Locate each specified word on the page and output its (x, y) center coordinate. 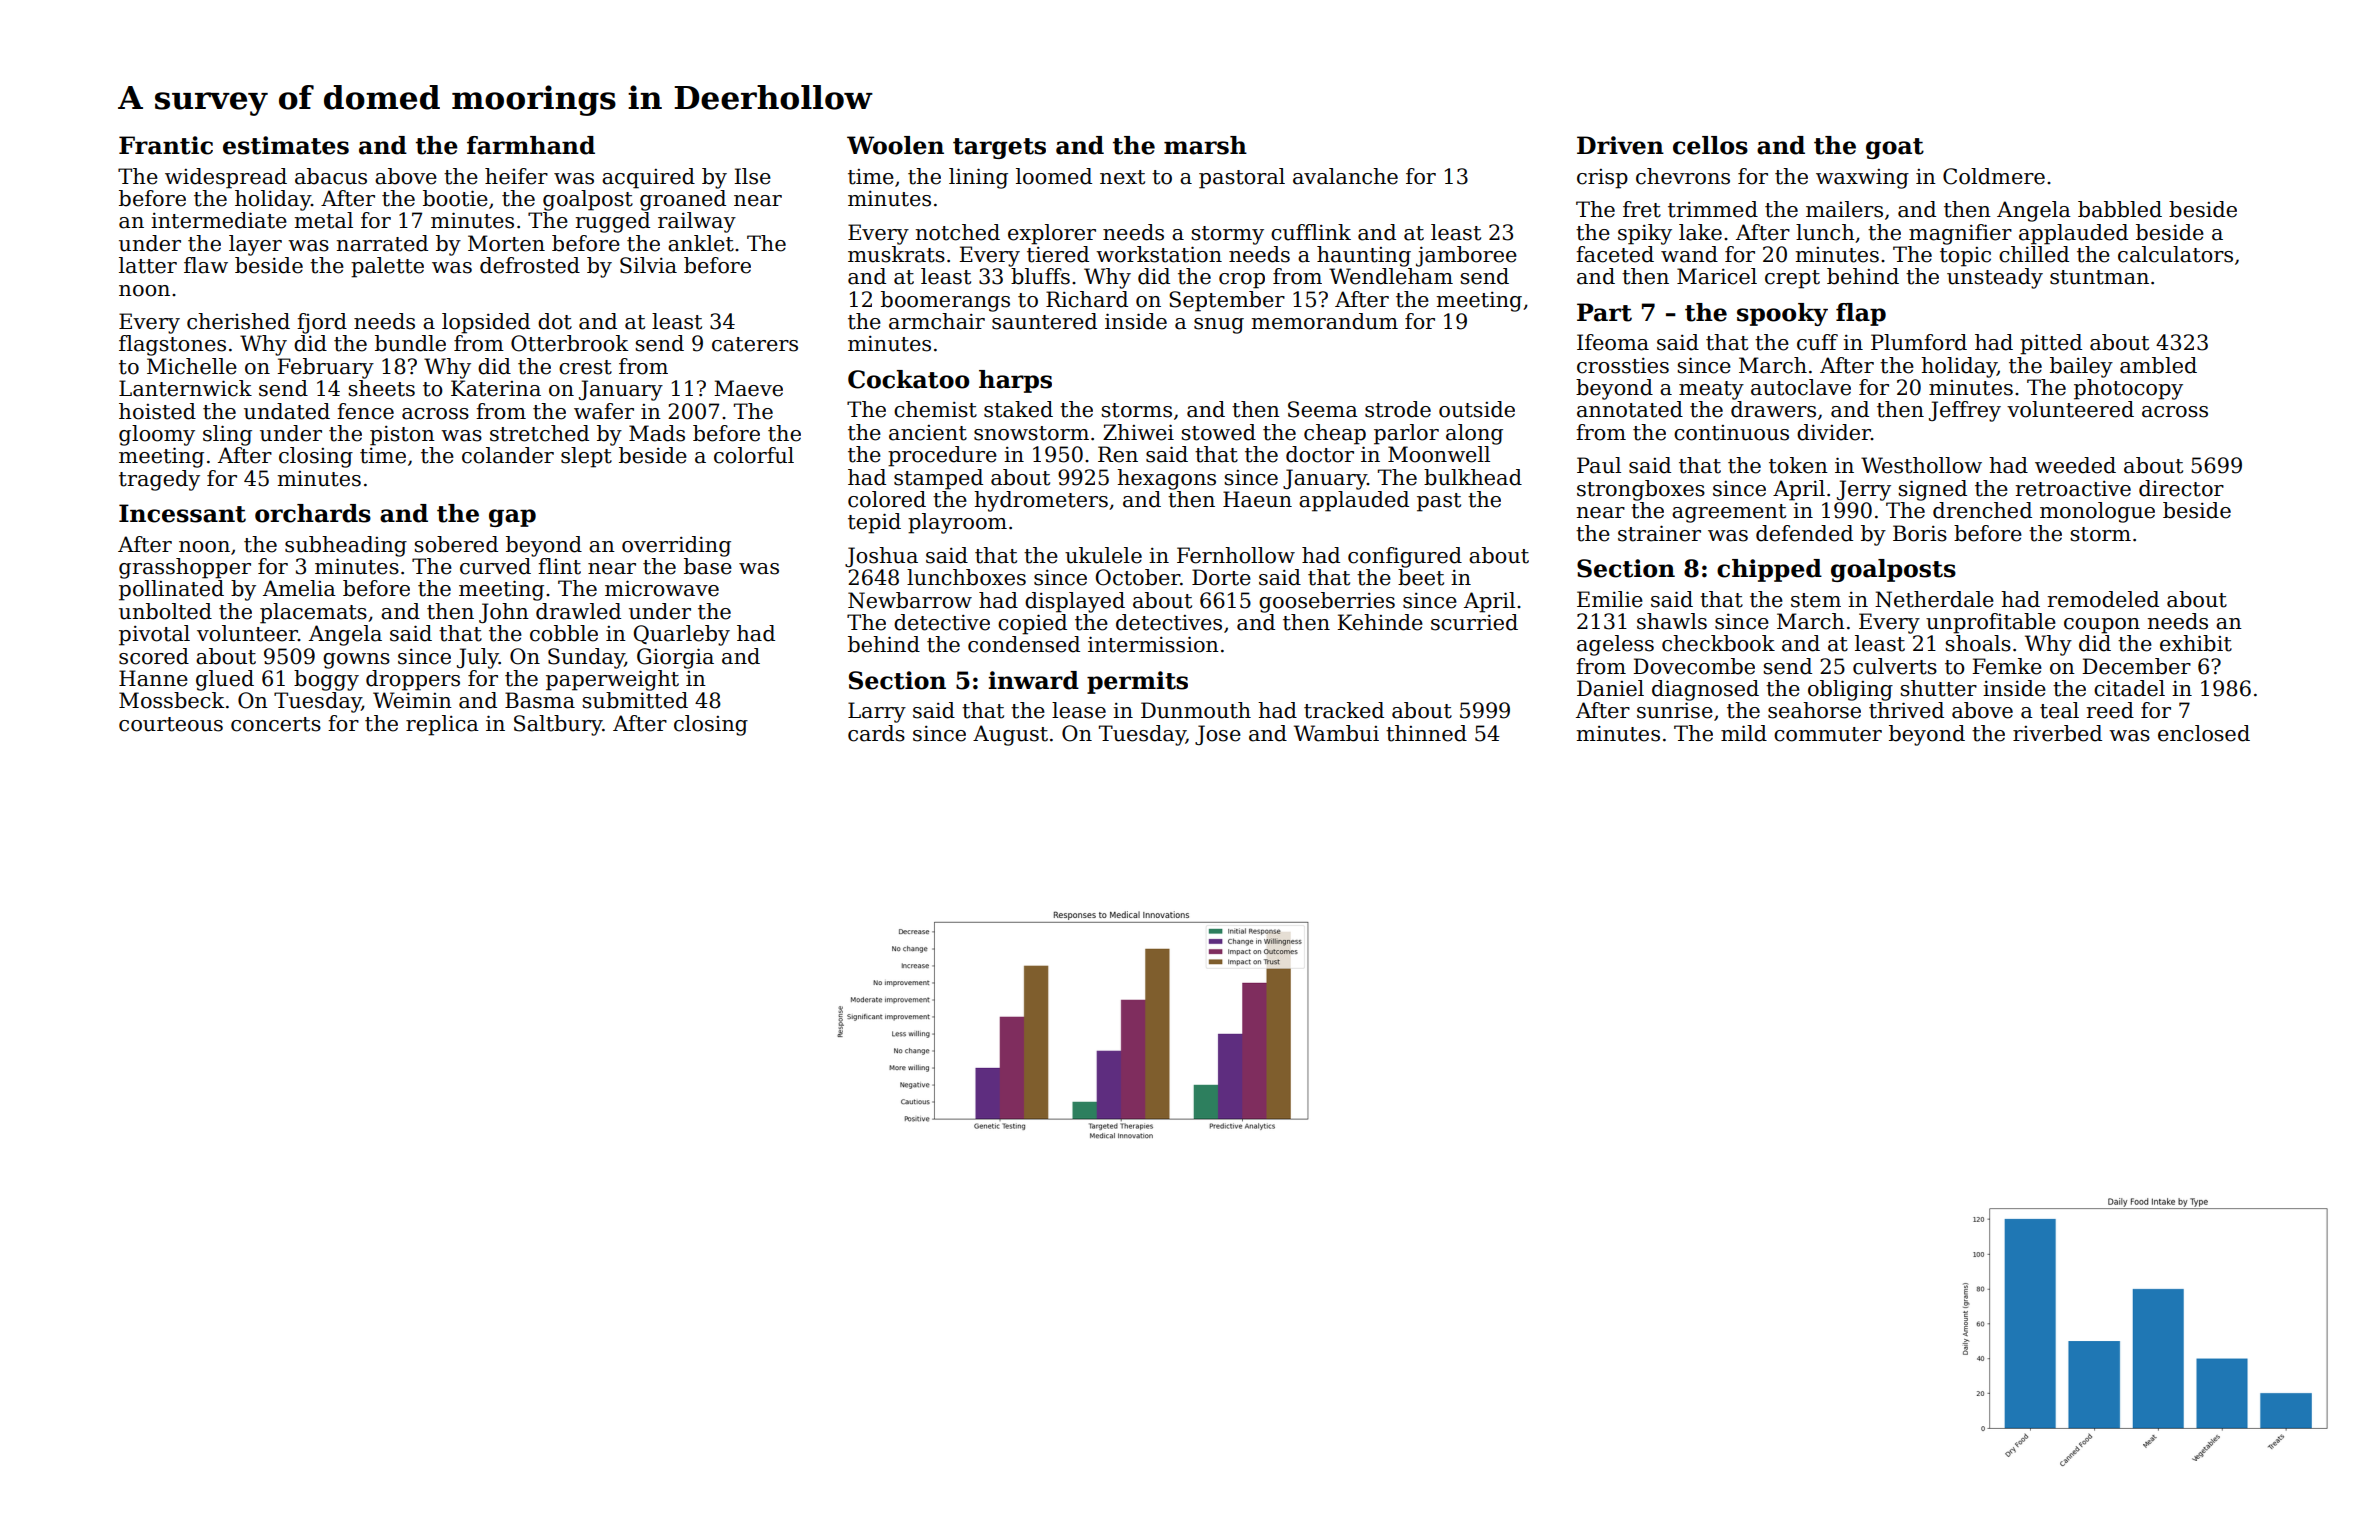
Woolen (895, 145)
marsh (1205, 145)
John (504, 613)
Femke (2007, 666)
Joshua (881, 557)
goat (1895, 148)
